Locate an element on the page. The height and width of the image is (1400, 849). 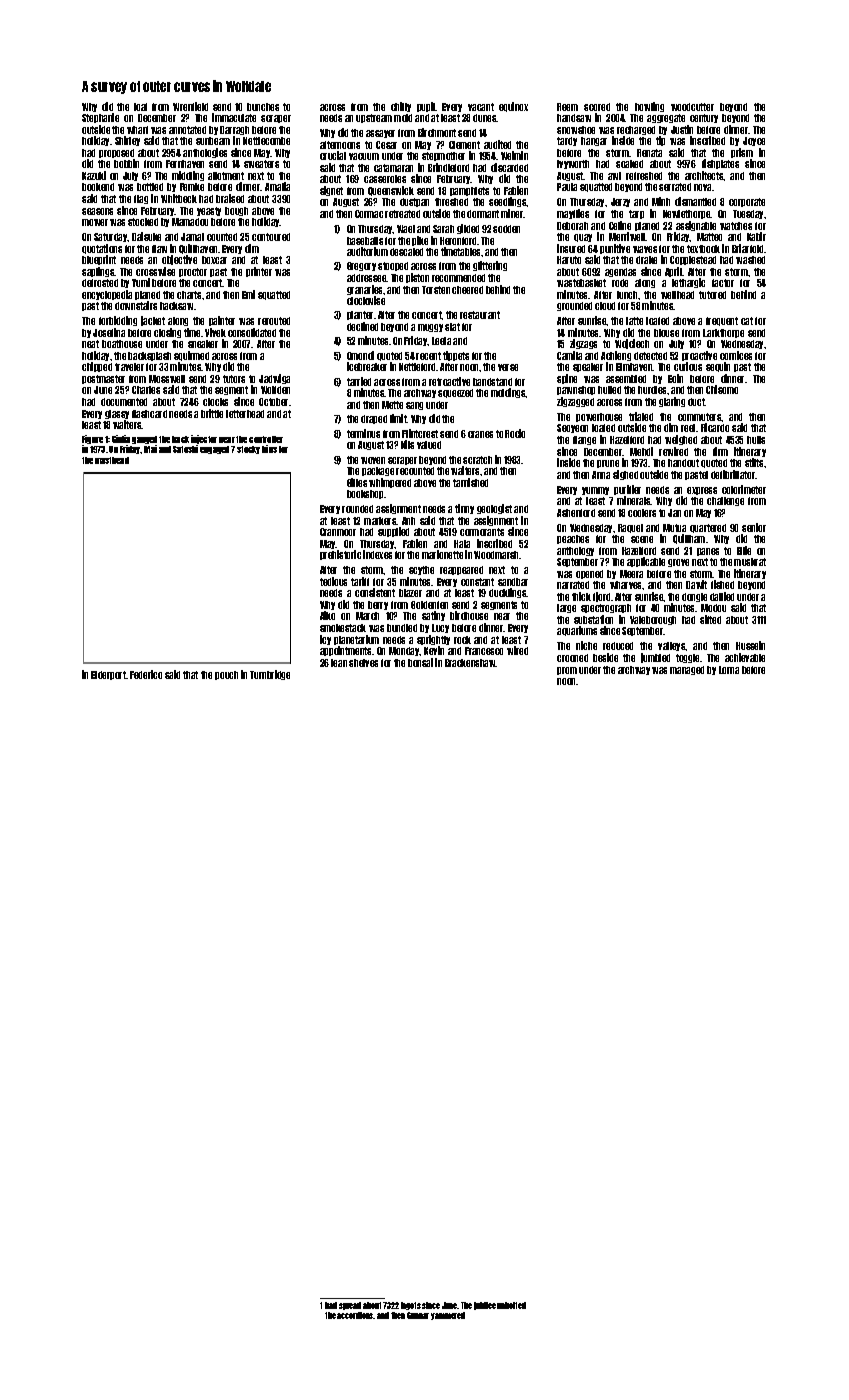
boathouse is located at coordinates (122, 344).
